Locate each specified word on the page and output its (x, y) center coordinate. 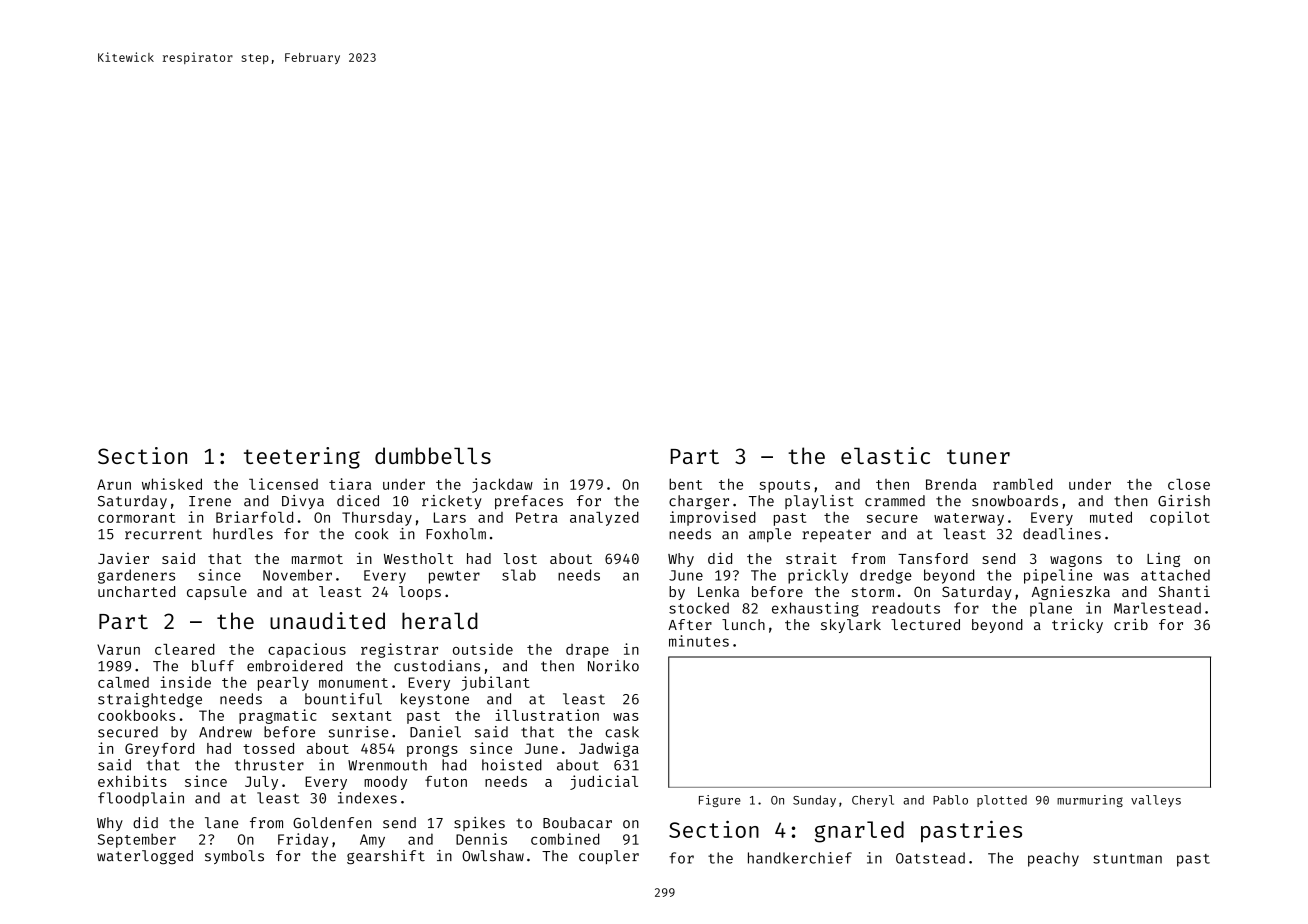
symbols (234, 857)
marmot (317, 559)
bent (685, 484)
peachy (1053, 859)
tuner (978, 456)
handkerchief (800, 858)
